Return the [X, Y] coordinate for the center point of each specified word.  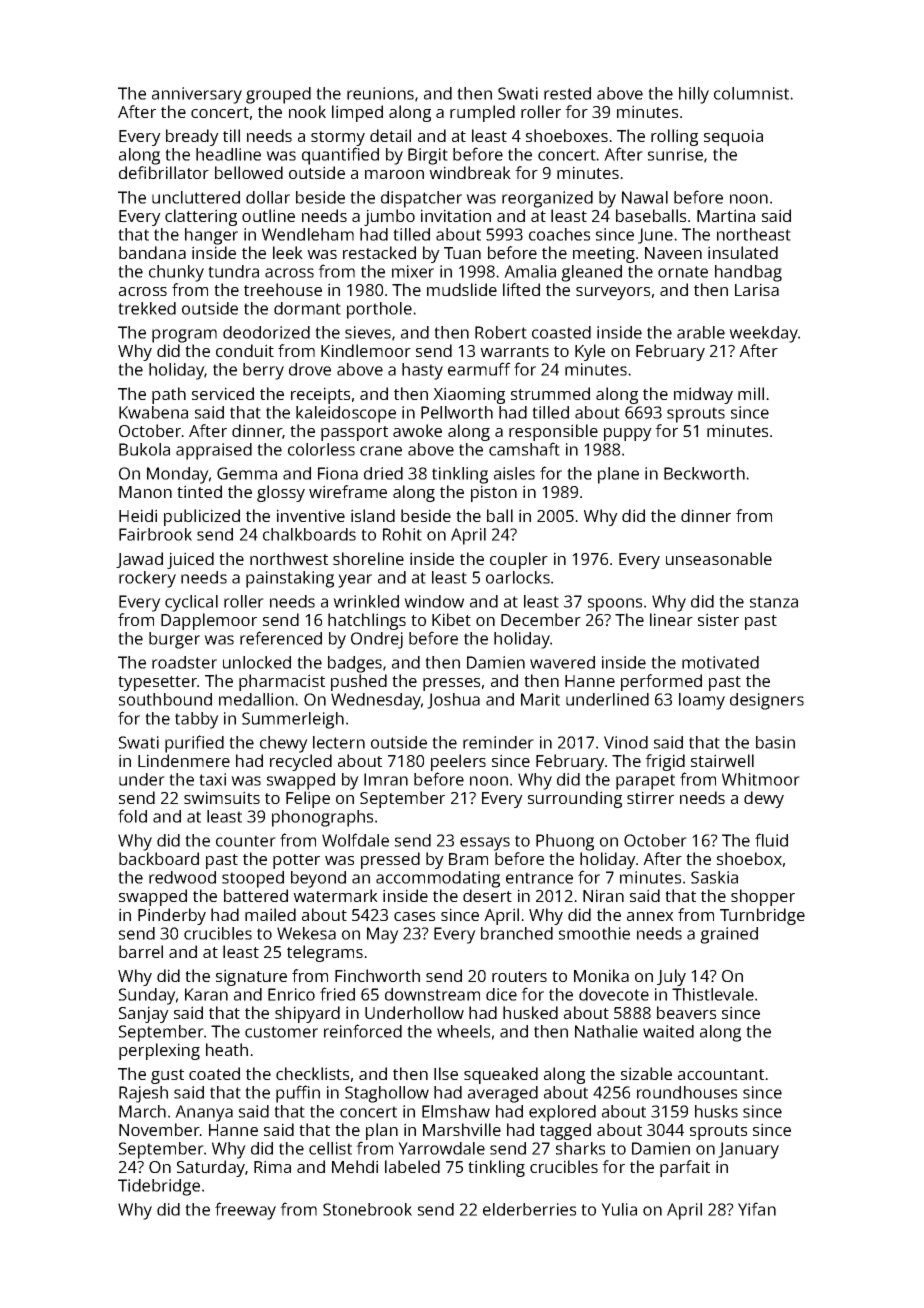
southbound [165, 699]
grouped [278, 95]
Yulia [619, 1209]
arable [701, 332]
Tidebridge [159, 1187]
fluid [771, 840]
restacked [379, 252]
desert [487, 895]
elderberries [529, 1209]
